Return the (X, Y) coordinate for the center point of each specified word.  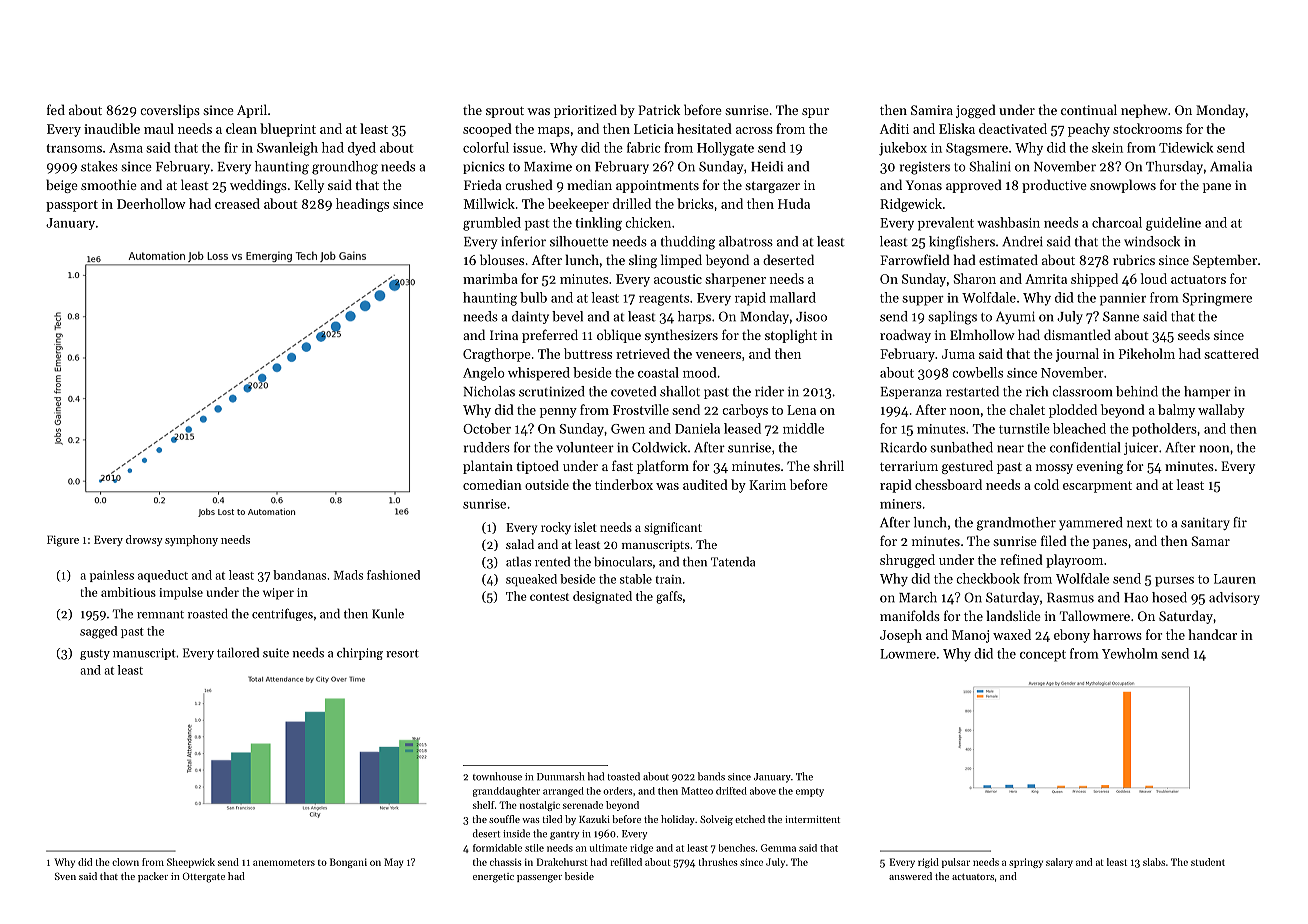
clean (241, 128)
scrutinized (552, 391)
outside (547, 484)
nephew (1144, 111)
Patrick (659, 109)
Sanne (1121, 316)
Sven (65, 876)
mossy (1054, 469)
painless (112, 576)
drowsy (144, 540)
